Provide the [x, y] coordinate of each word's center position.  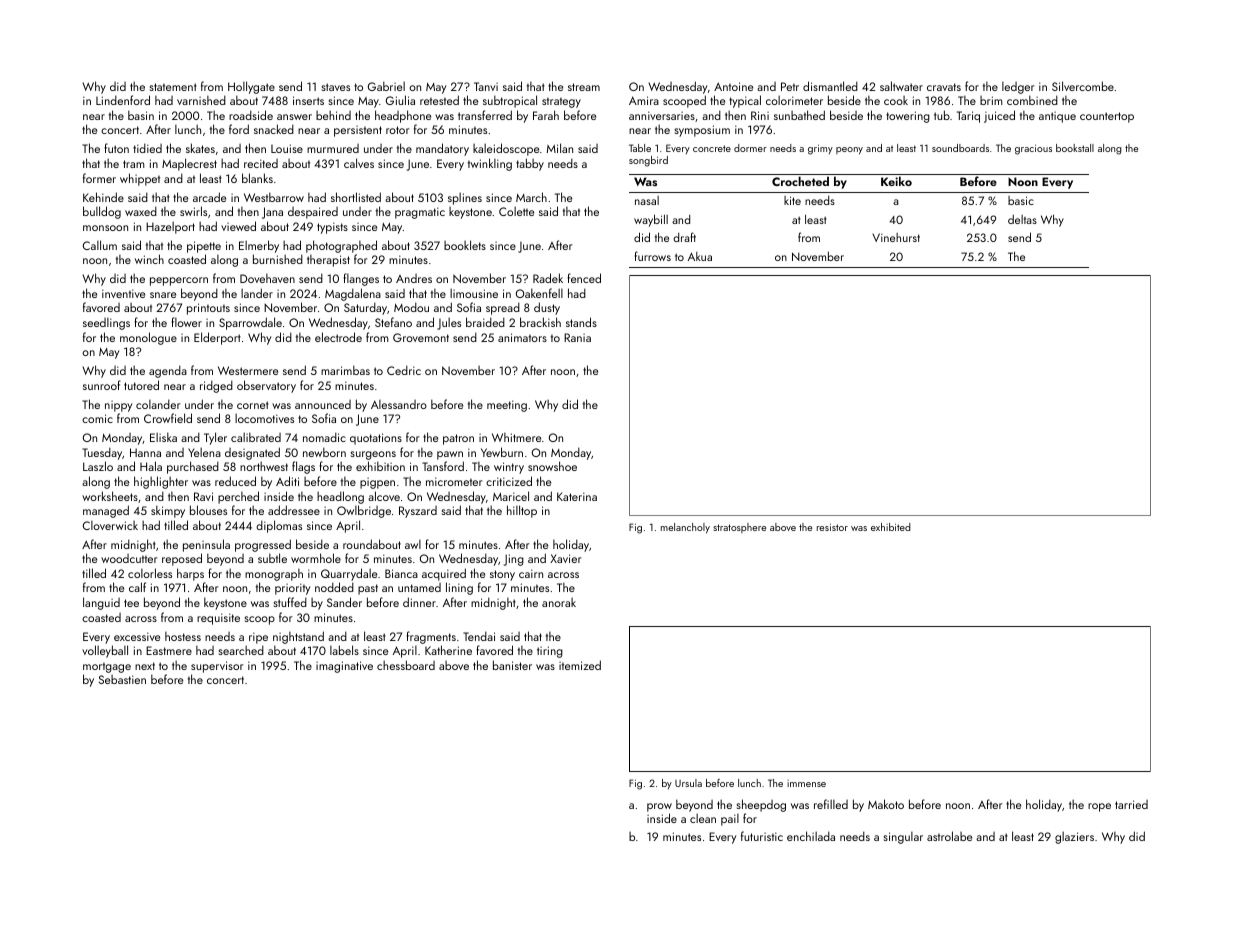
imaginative [344, 667]
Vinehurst [896, 237]
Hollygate [251, 87]
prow [659, 807]
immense [806, 783]
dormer [750, 148]
